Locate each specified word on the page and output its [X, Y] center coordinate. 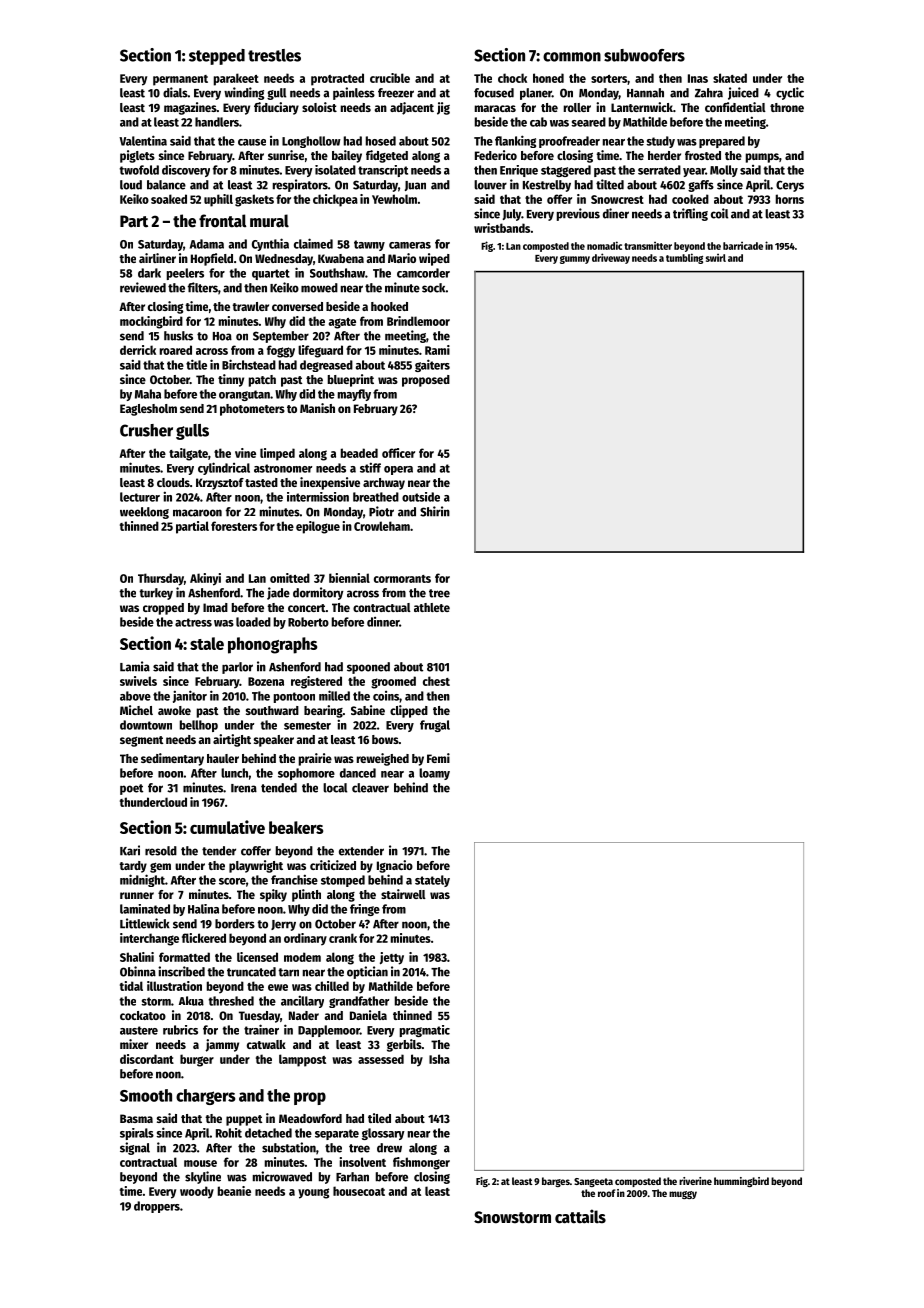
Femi [438, 758]
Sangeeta [593, 1182]
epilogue [318, 527]
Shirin [435, 511]
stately [432, 881]
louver [490, 185]
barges [556, 1182]
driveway [611, 258]
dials [175, 92]
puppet [244, 1120]
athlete [432, 607]
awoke [174, 710]
